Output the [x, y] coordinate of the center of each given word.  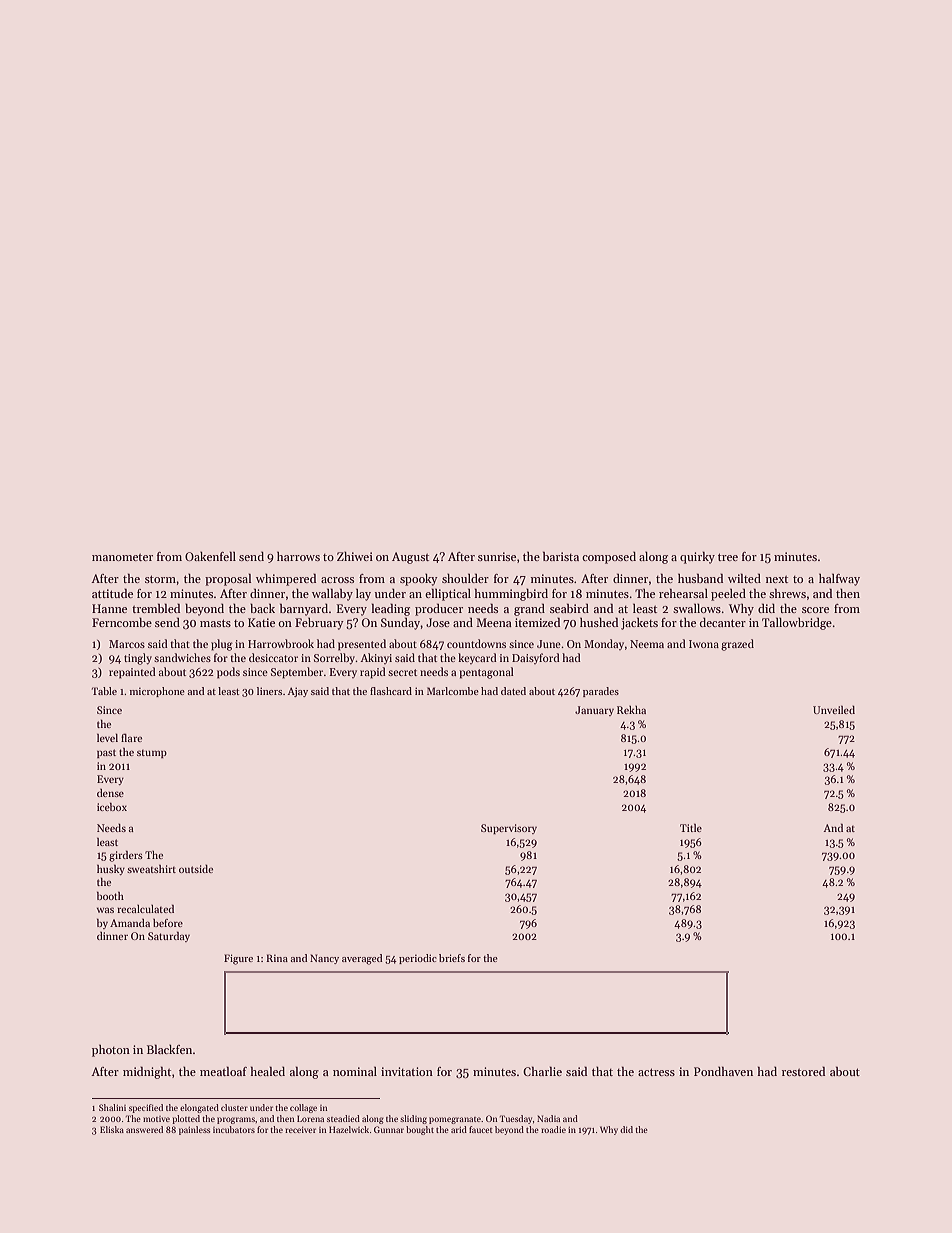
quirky [697, 557]
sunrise [497, 556]
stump [152, 754]
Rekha [631, 710]
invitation [407, 1071]
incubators [234, 1129]
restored [803, 1071]
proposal [228, 579]
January [594, 711]
